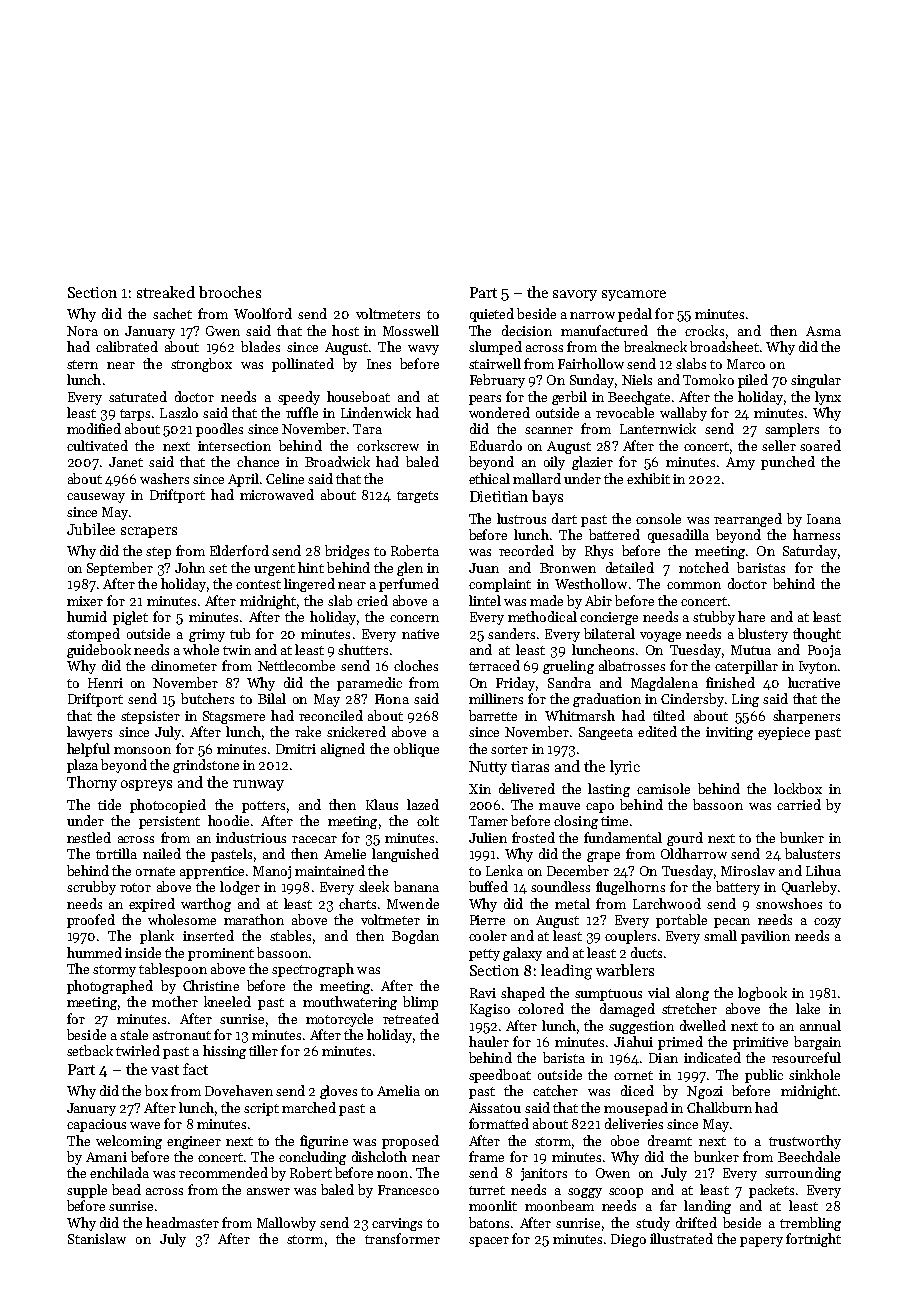  Describe the element at coordinates (166, 292) in the document. I see `streaked` at that location.
